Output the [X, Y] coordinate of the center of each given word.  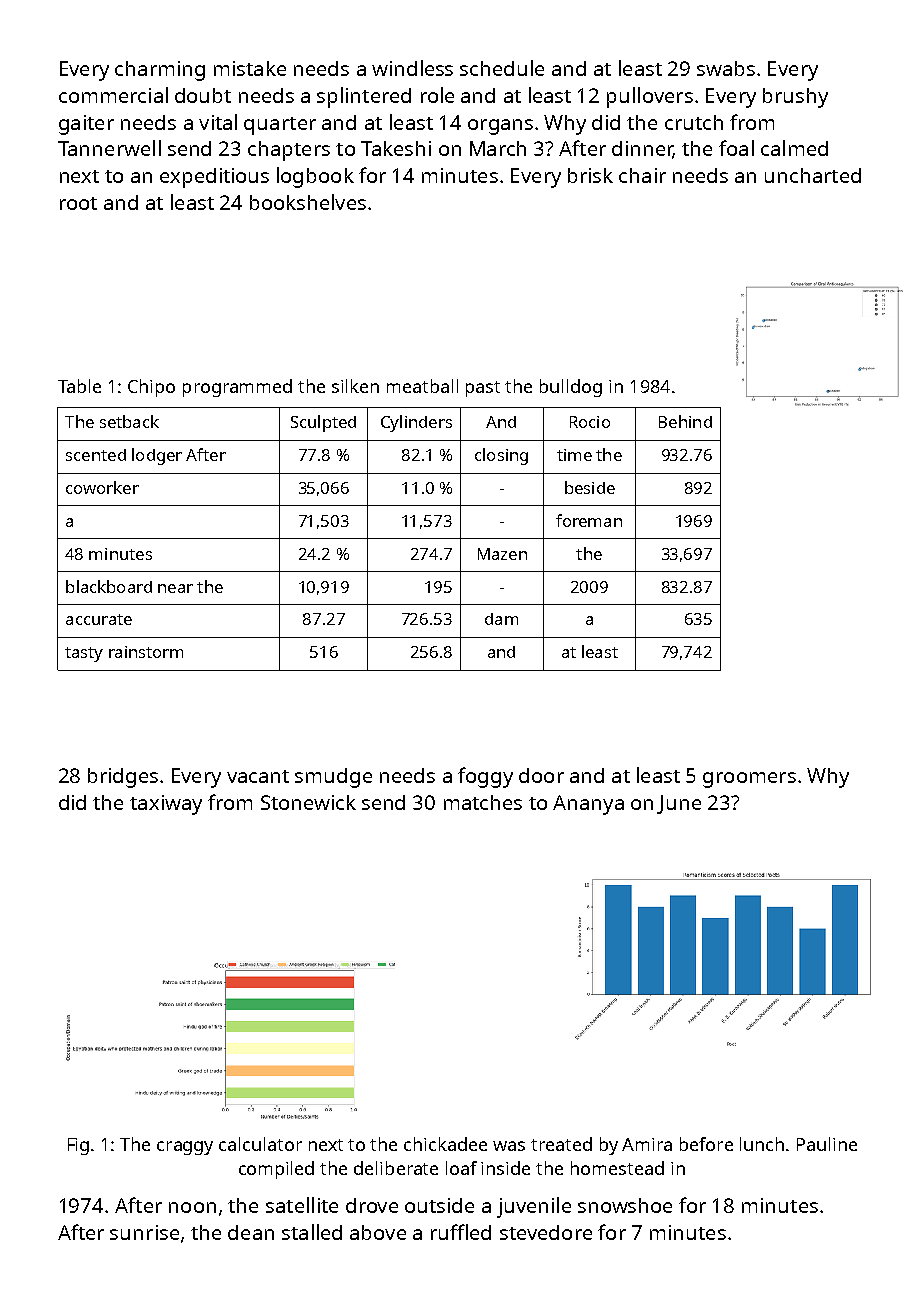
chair [642, 175]
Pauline [827, 1144]
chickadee [445, 1144]
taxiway [166, 805]
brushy [795, 98]
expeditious [214, 178]
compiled [276, 1170]
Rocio [590, 422]
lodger [157, 456]
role [437, 95]
